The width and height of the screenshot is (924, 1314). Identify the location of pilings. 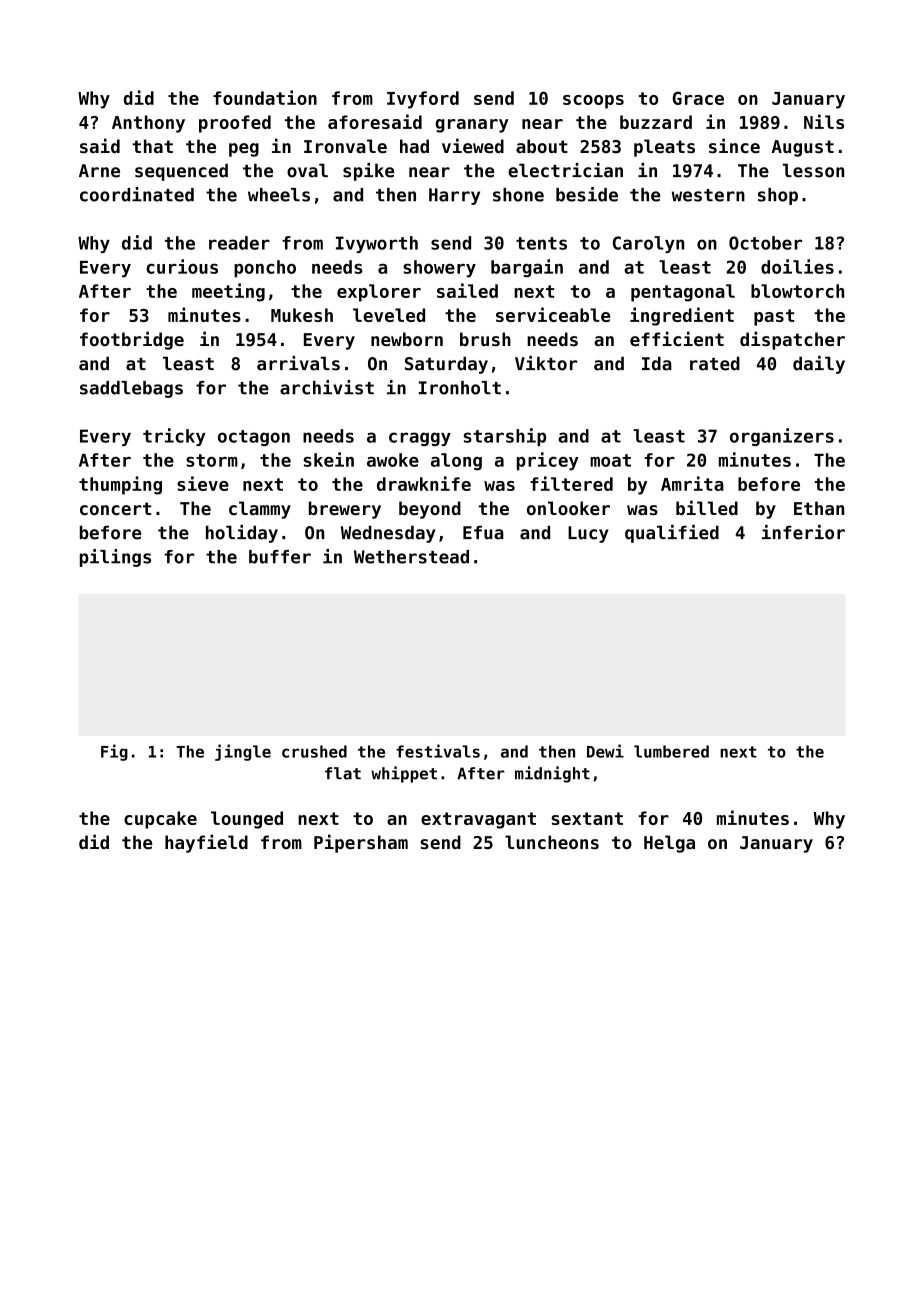
(115, 558).
